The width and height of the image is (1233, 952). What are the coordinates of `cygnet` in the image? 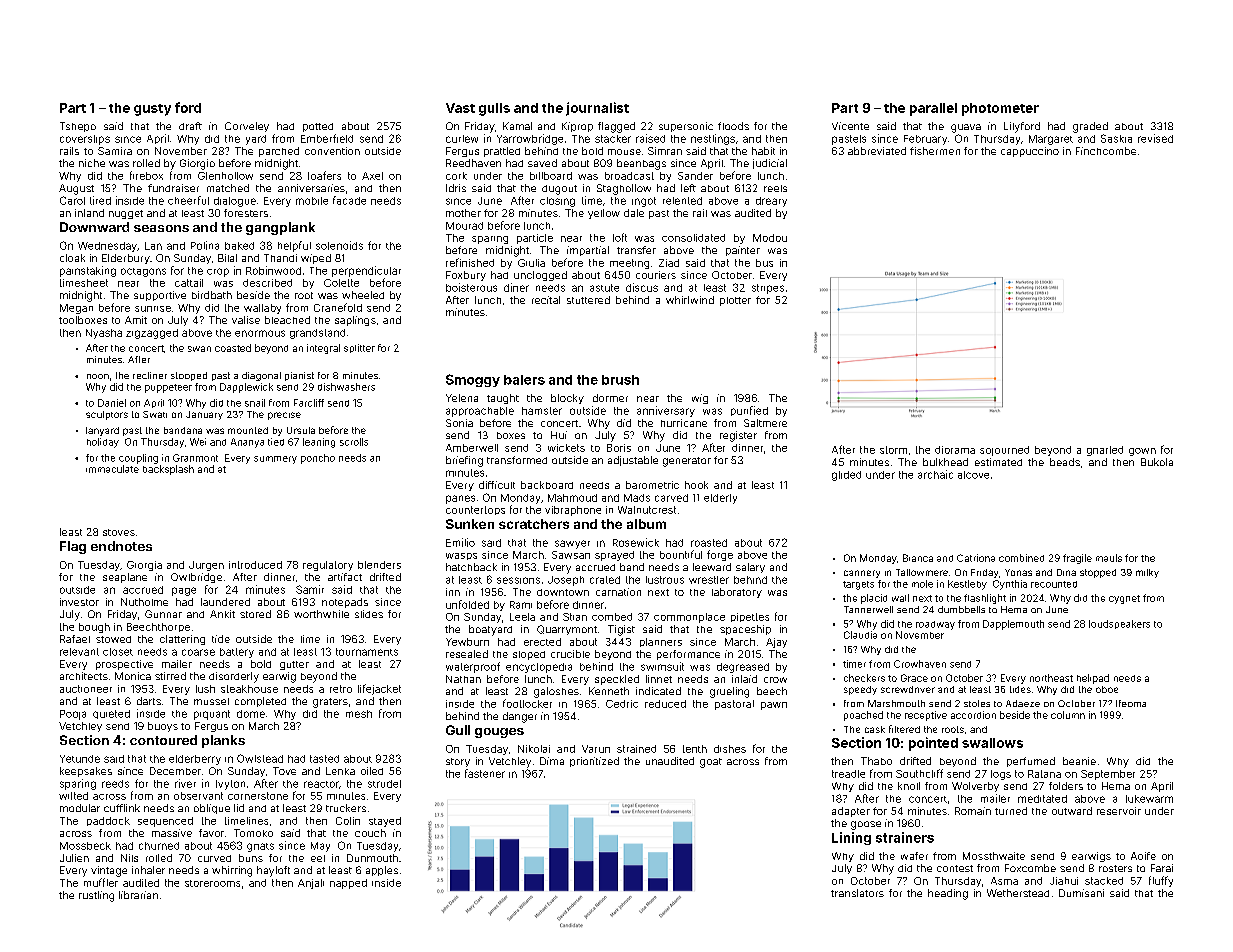 It's located at (1124, 599).
